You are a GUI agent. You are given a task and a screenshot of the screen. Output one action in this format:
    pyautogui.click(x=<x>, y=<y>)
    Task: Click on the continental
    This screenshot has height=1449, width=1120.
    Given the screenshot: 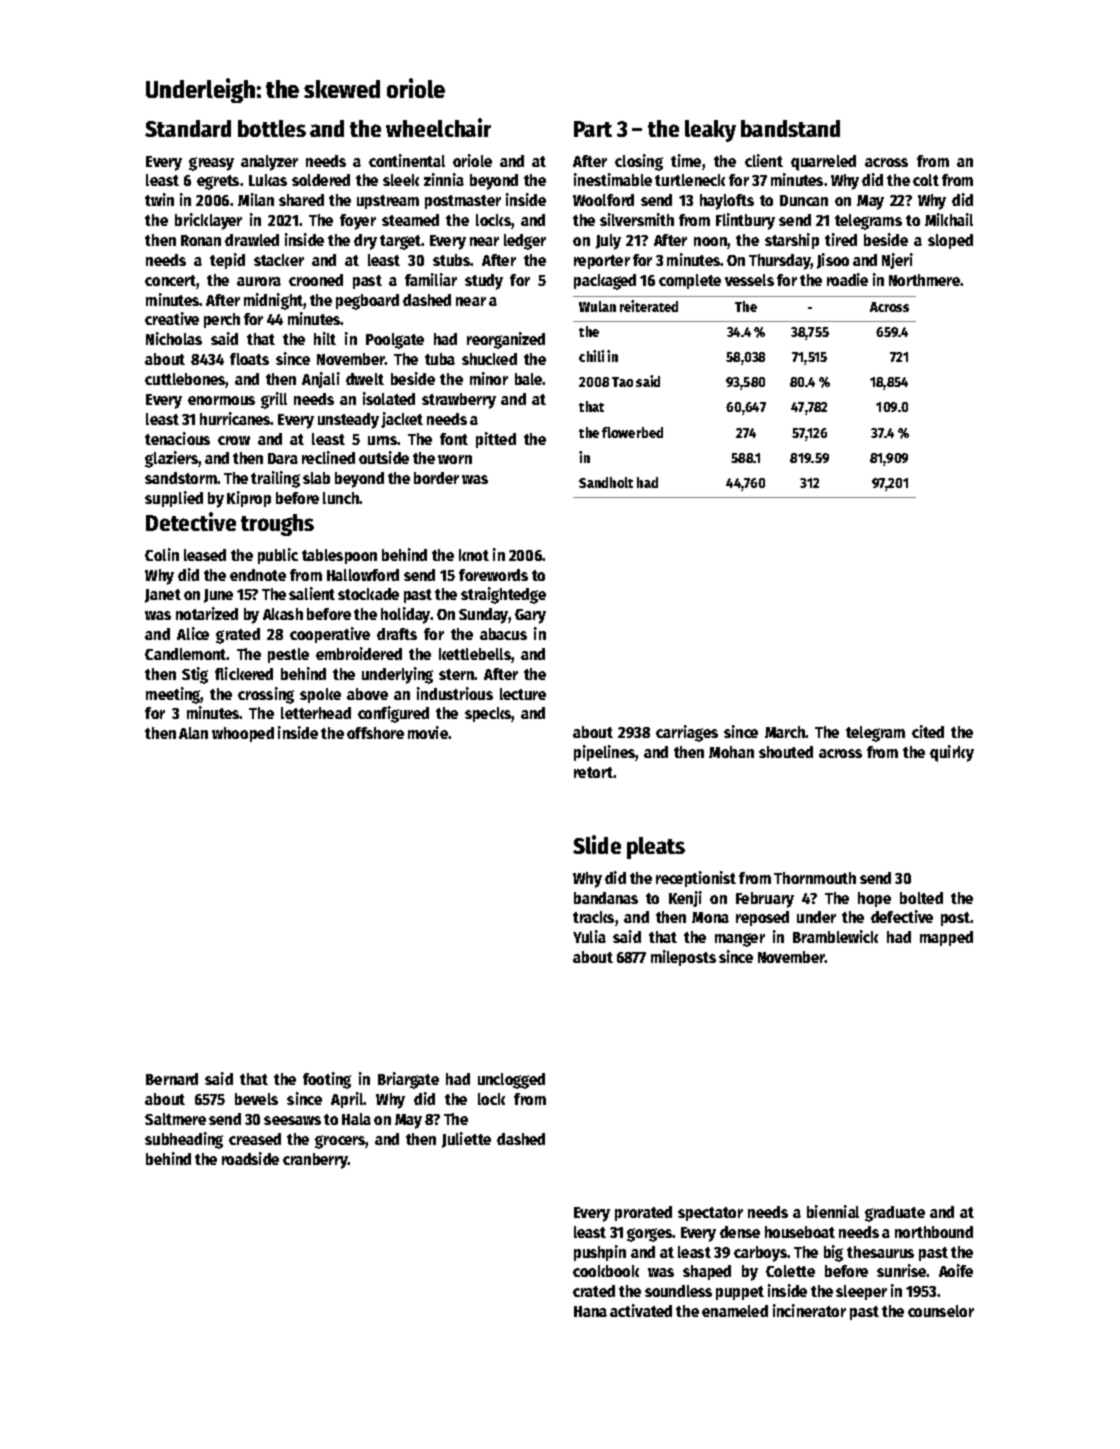 What is the action you would take?
    pyautogui.click(x=407, y=160)
